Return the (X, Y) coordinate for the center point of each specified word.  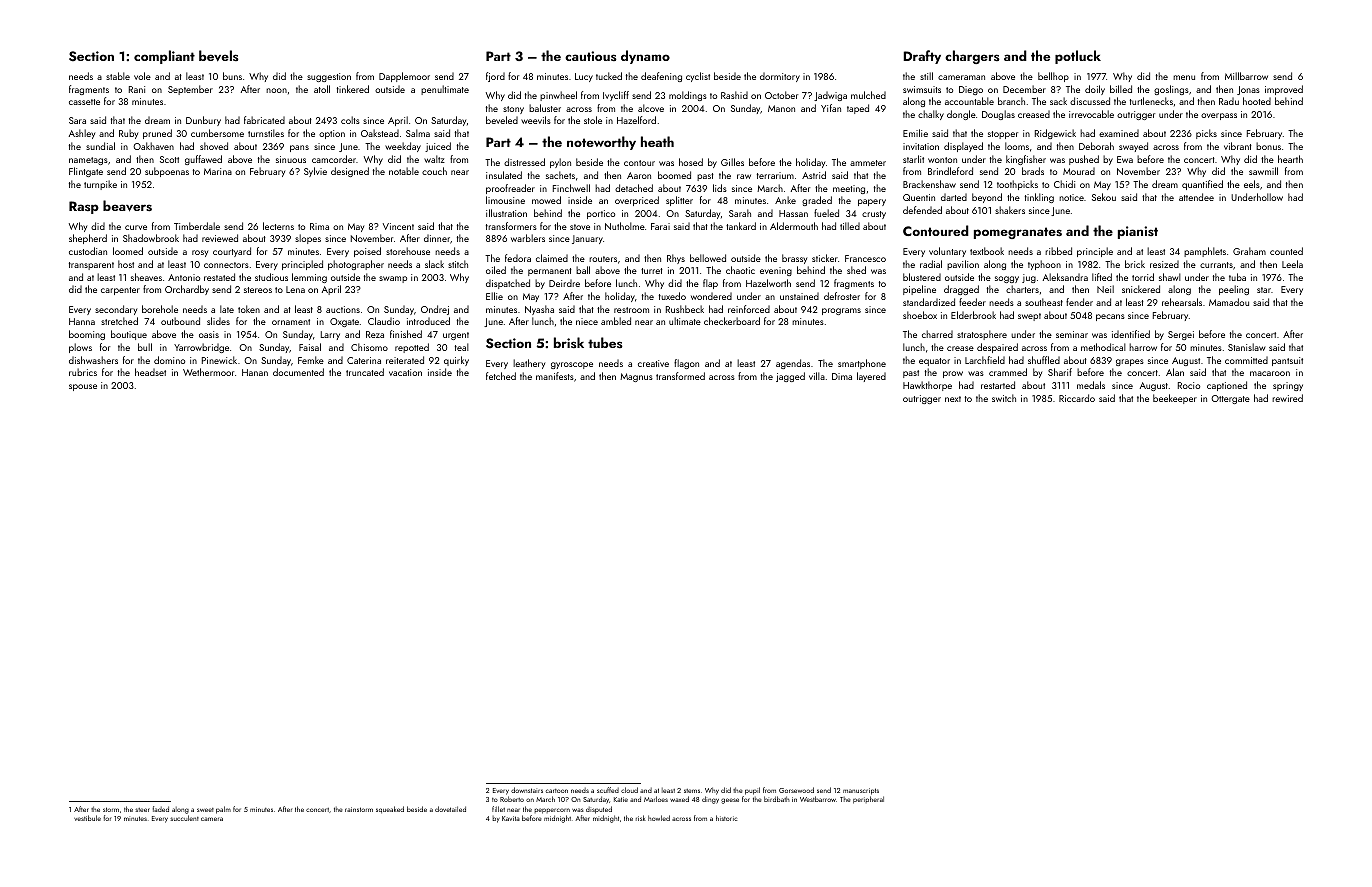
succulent (184, 818)
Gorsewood (796, 790)
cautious (591, 56)
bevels (219, 55)
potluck (1078, 57)
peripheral (868, 800)
